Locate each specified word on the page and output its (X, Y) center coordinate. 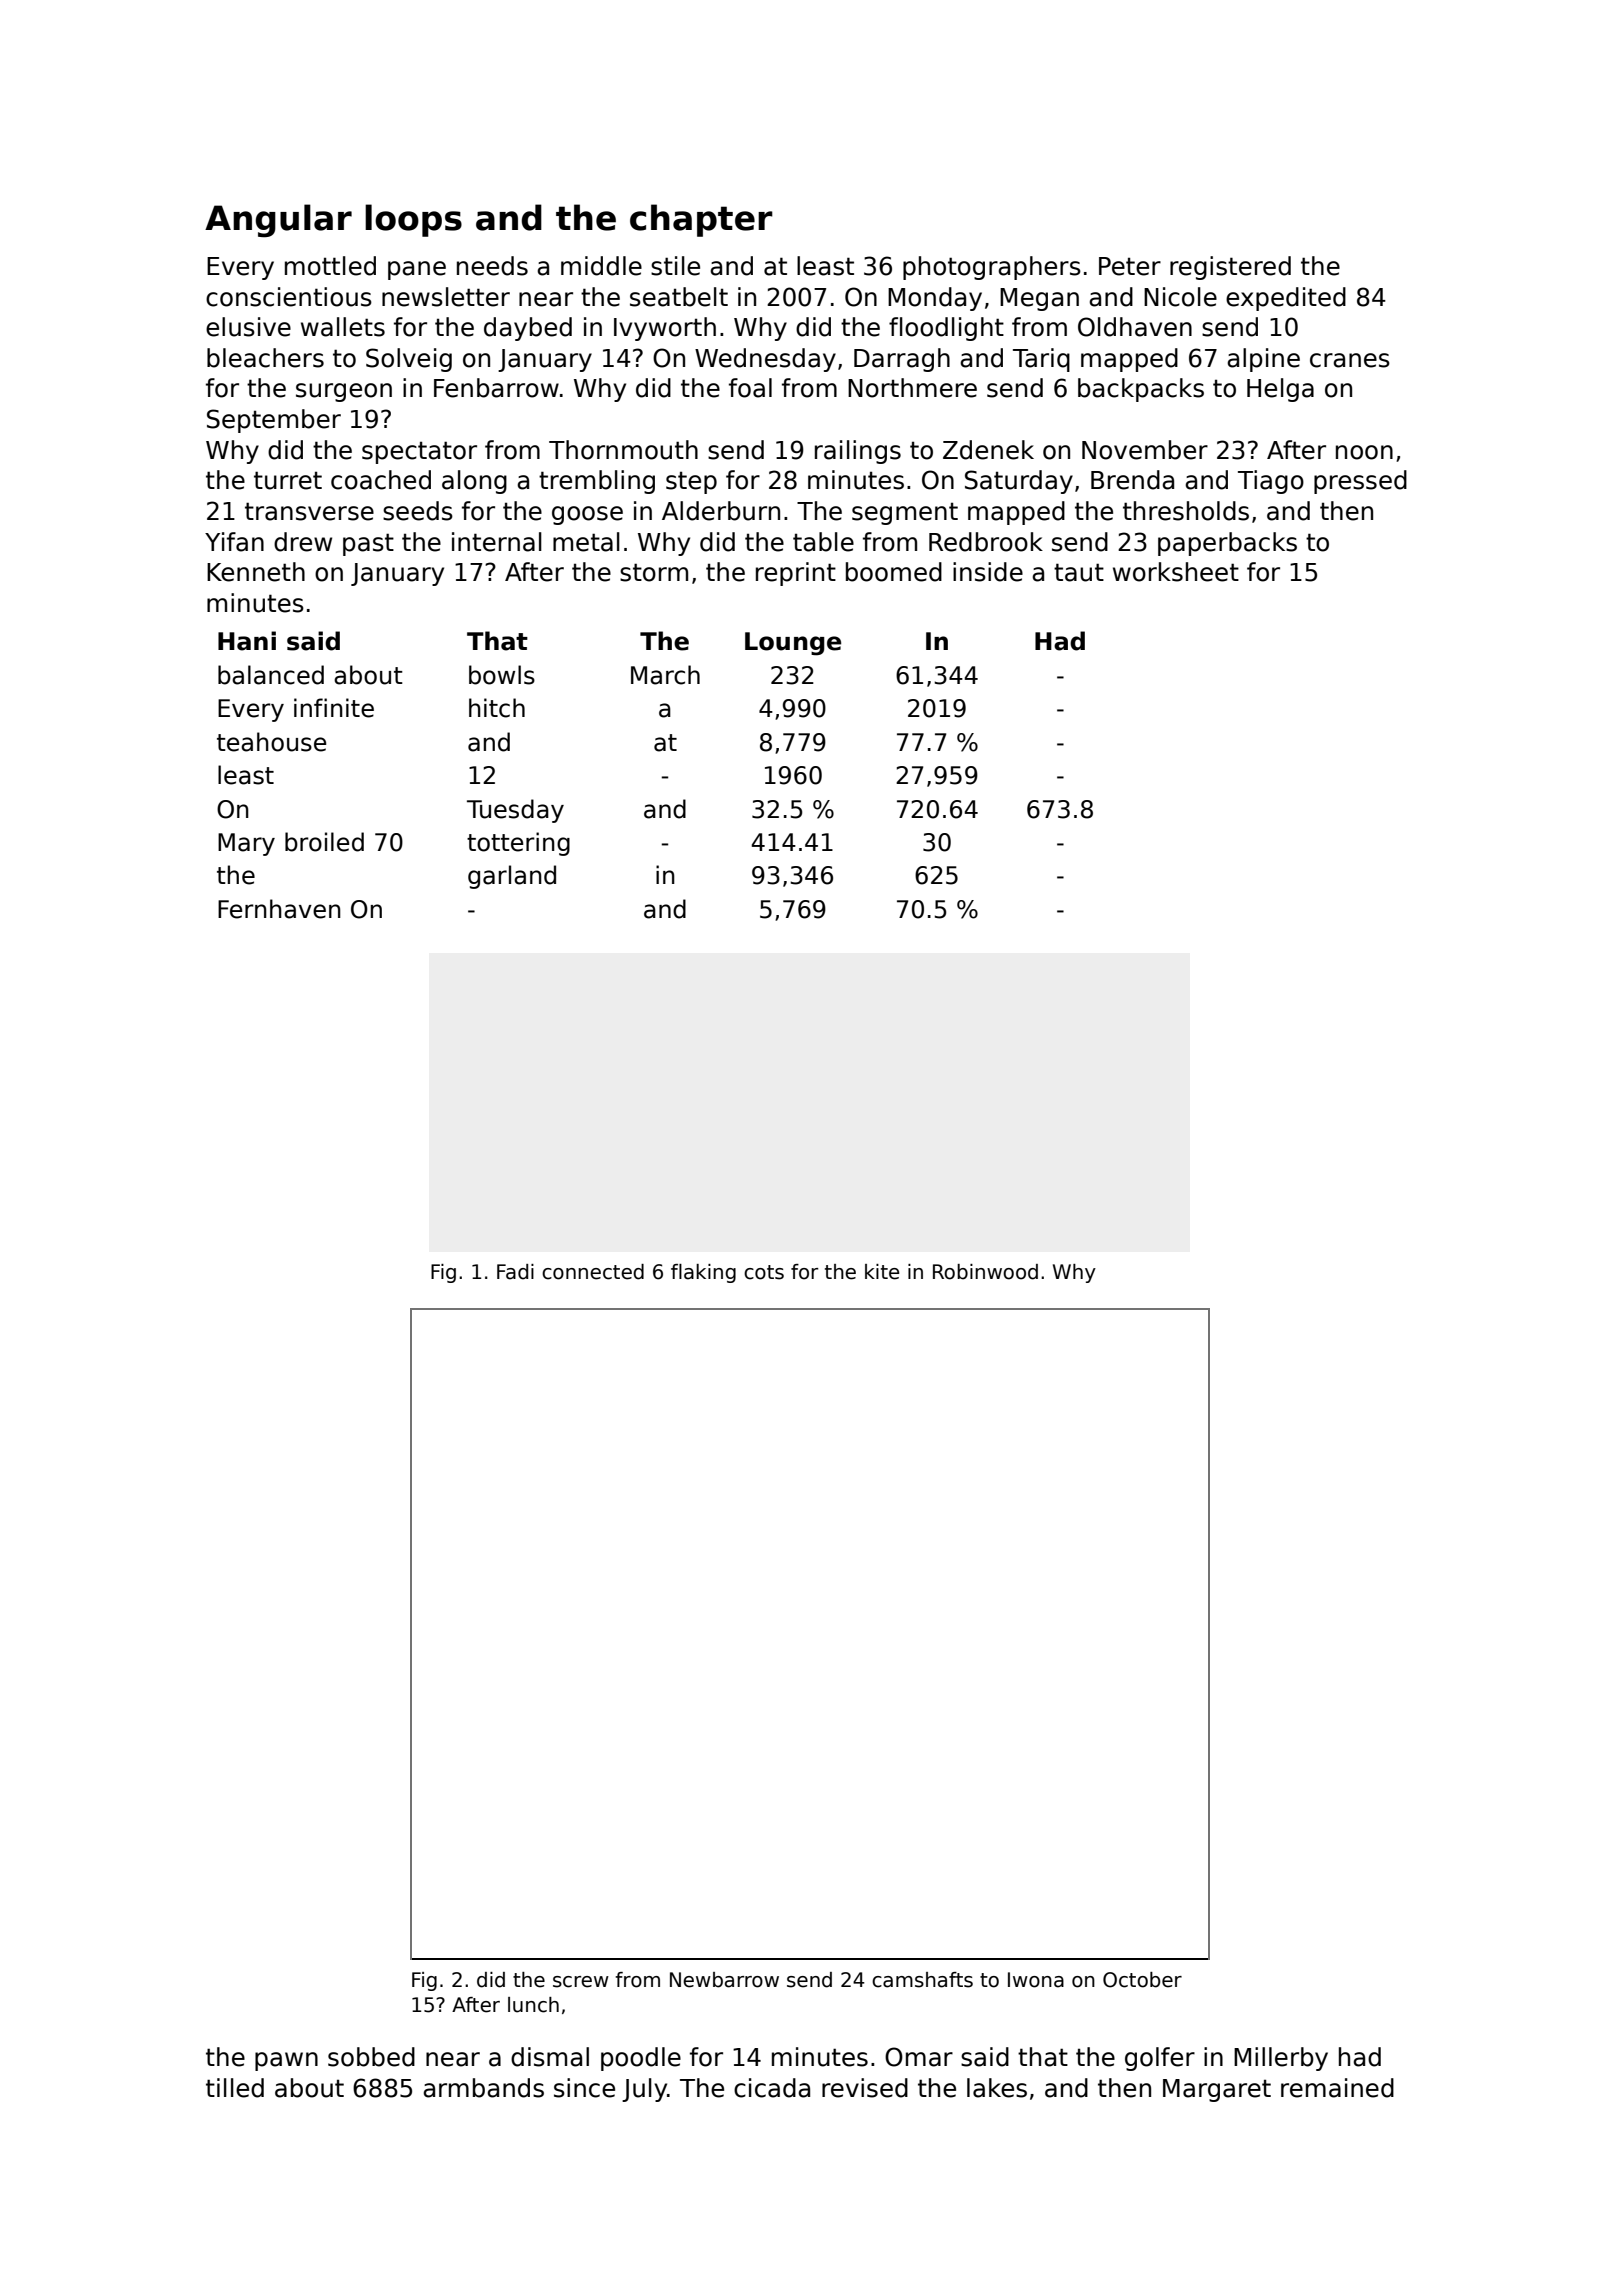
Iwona (1036, 1980)
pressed (1360, 482)
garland (512, 877)
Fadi (515, 1272)
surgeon (344, 392)
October (1142, 1980)
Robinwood (985, 1272)
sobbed (371, 2057)
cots (764, 1272)
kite (882, 1272)
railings (858, 452)
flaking (703, 1273)
